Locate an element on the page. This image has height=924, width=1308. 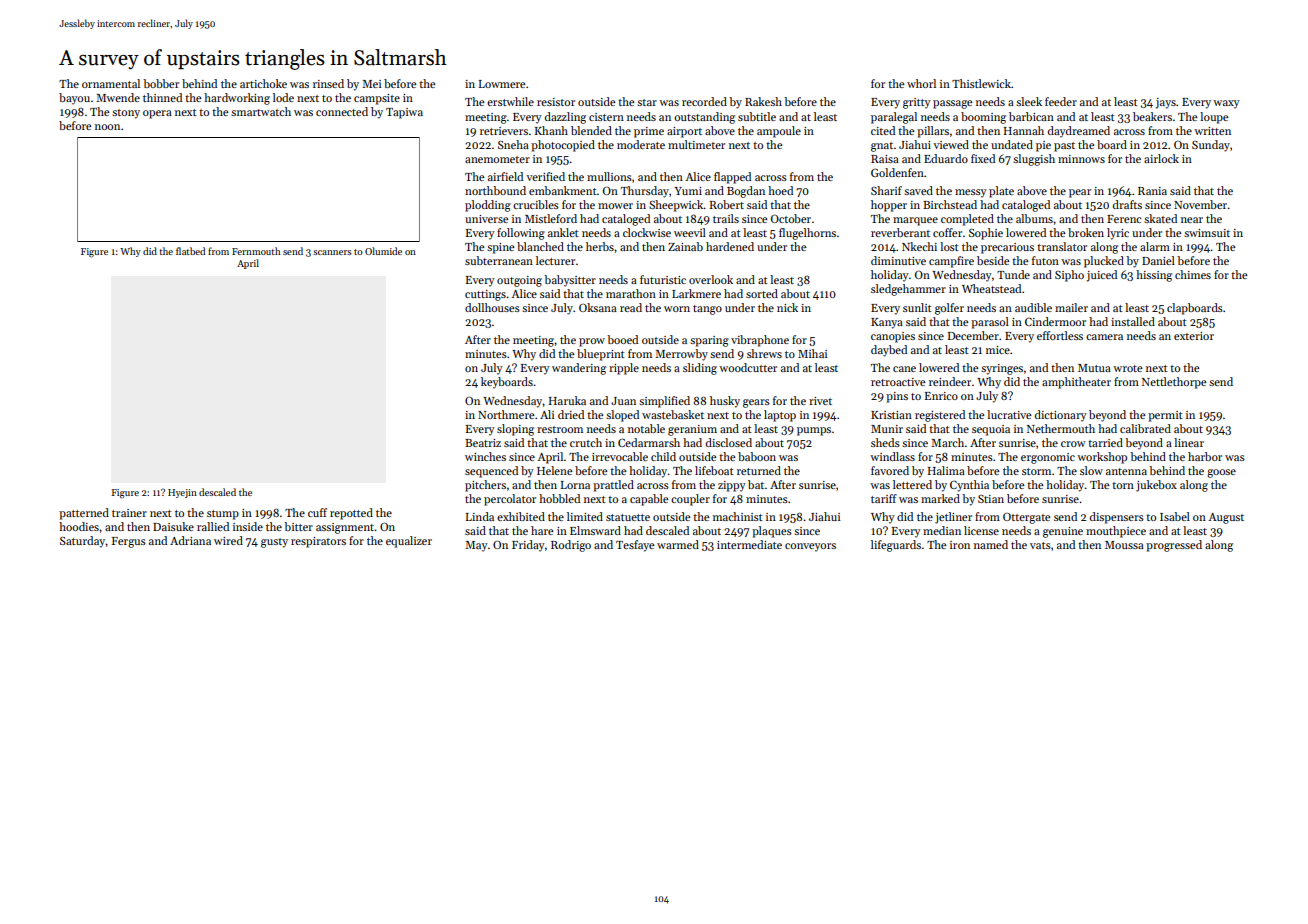
Fernmouth is located at coordinates (256, 251).
